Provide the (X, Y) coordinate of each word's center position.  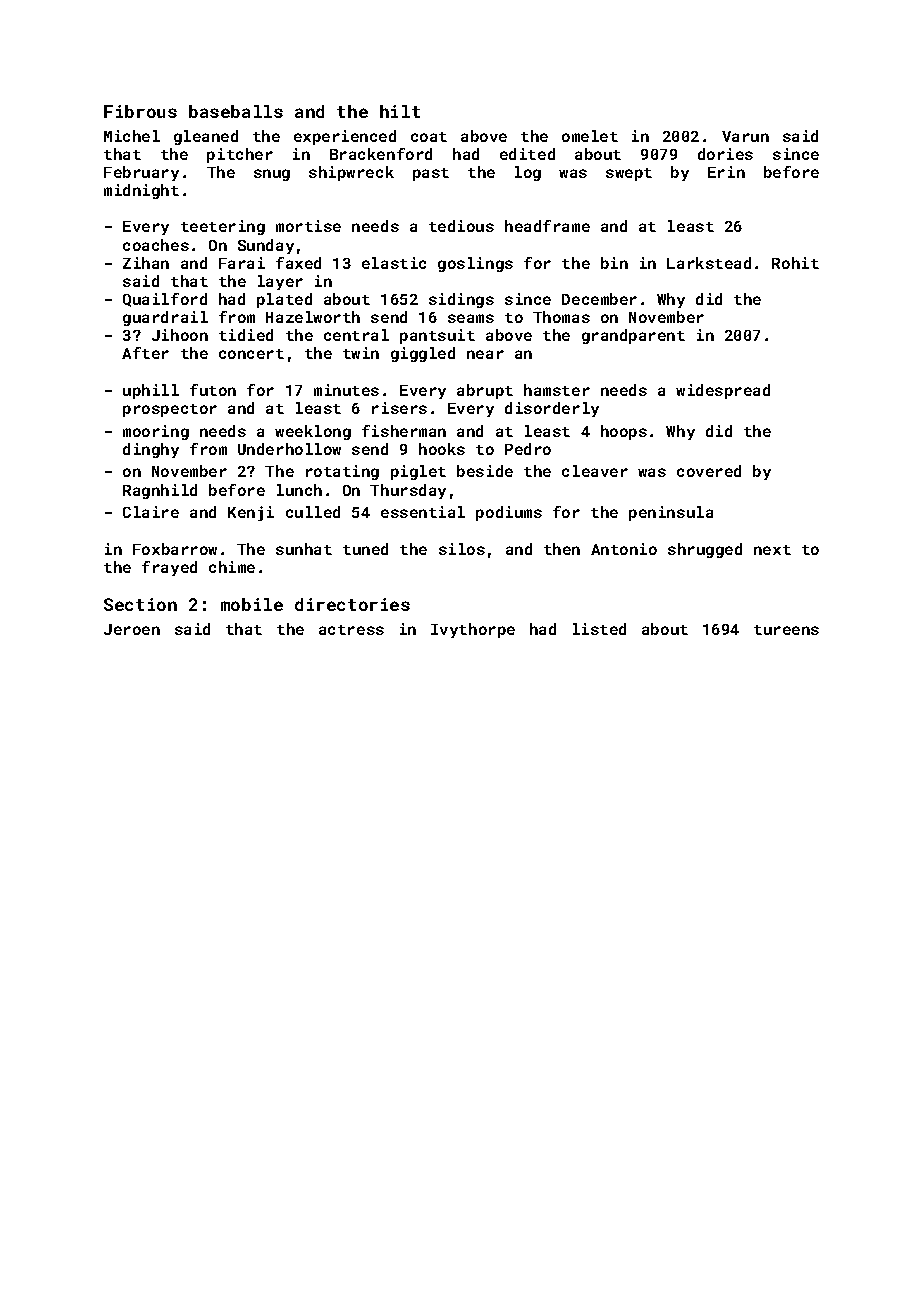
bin (614, 263)
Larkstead (709, 263)
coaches (156, 245)
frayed (169, 568)
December (599, 299)
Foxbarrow (175, 549)
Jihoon (180, 335)
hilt (400, 111)
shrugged (705, 550)
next (772, 550)
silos (462, 549)
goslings (475, 264)
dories (725, 154)
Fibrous (140, 111)
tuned (365, 549)
